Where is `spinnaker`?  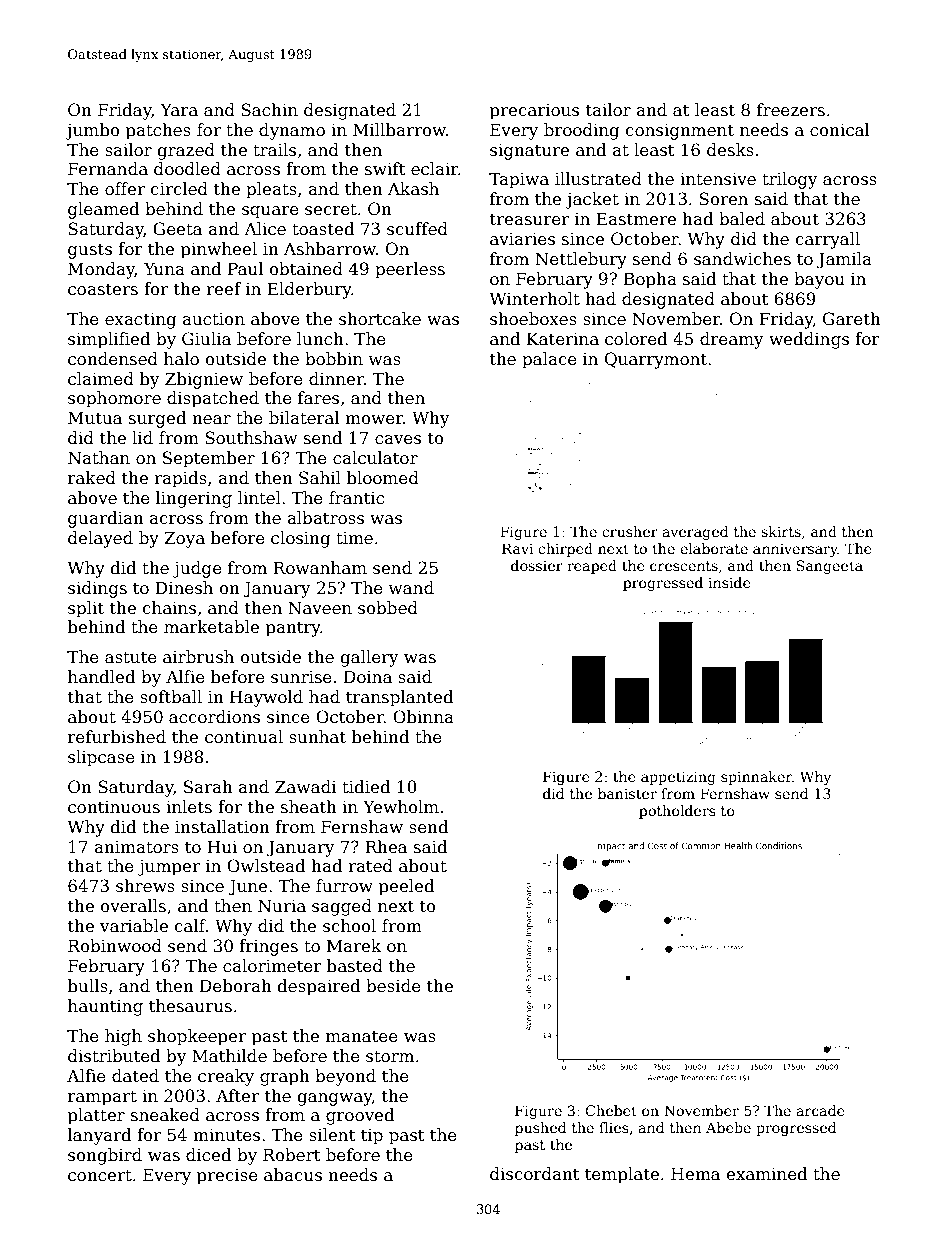
spinnaker is located at coordinates (756, 778).
